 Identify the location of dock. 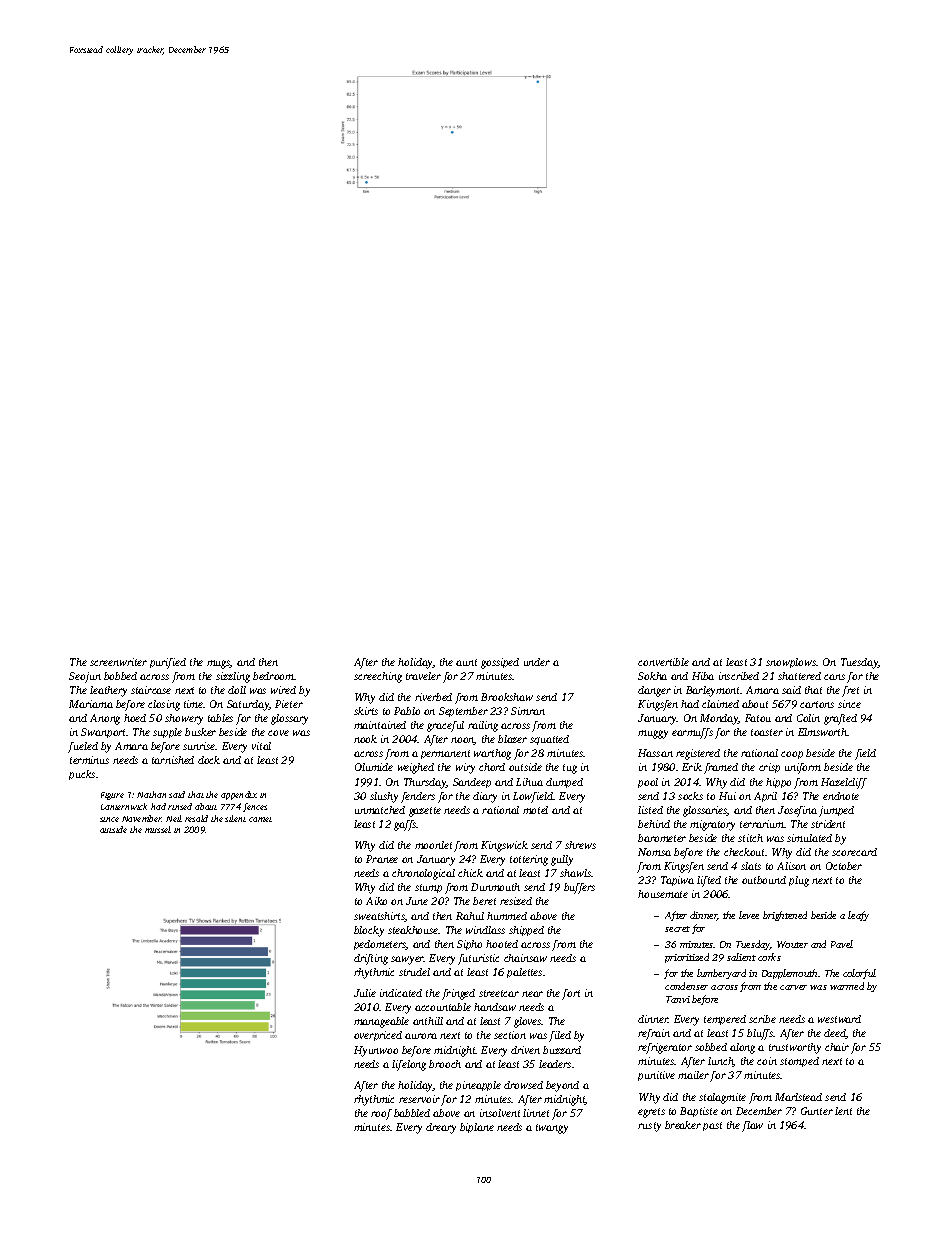
(209, 760).
